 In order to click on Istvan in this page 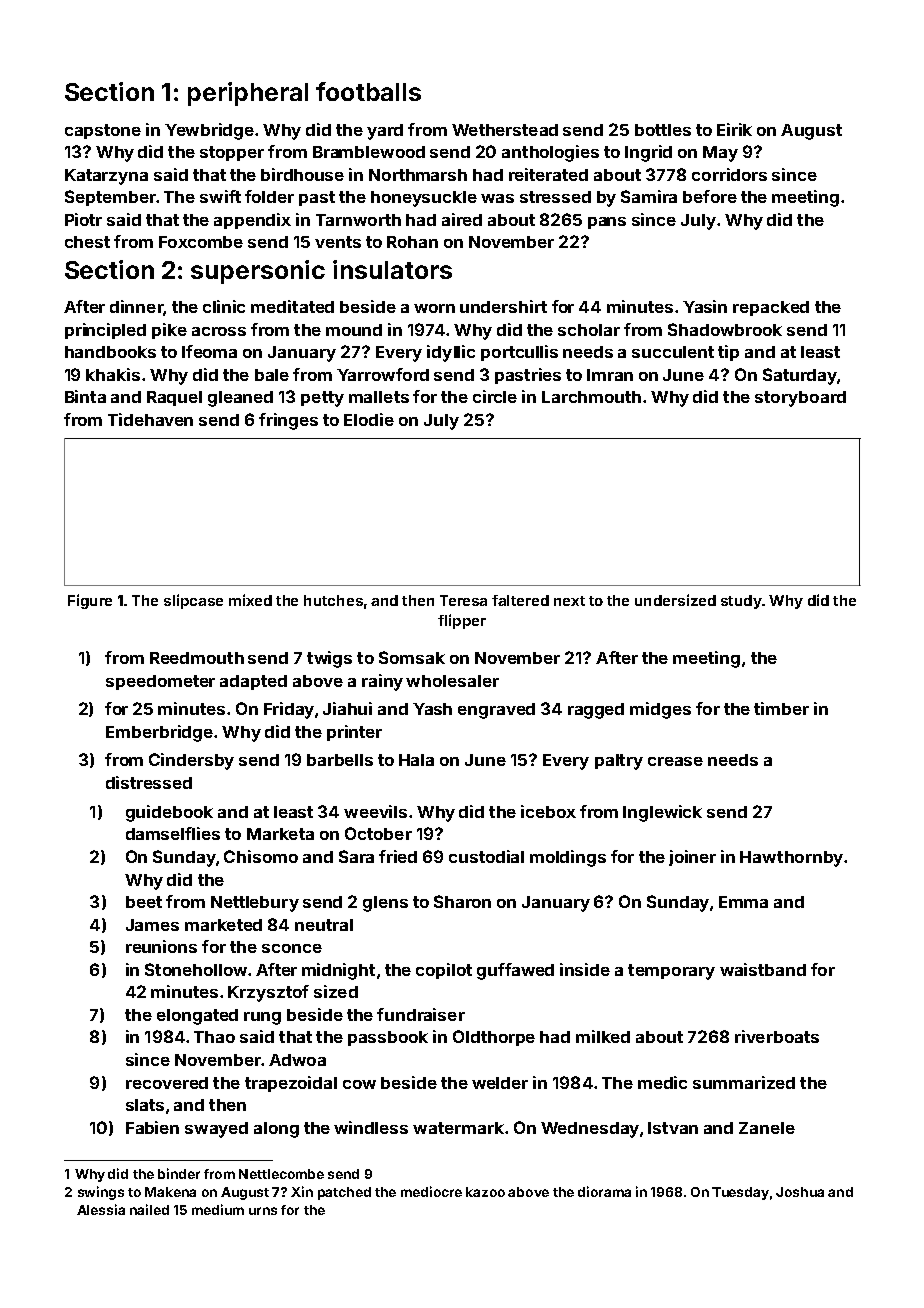, I will do `click(673, 1128)`.
